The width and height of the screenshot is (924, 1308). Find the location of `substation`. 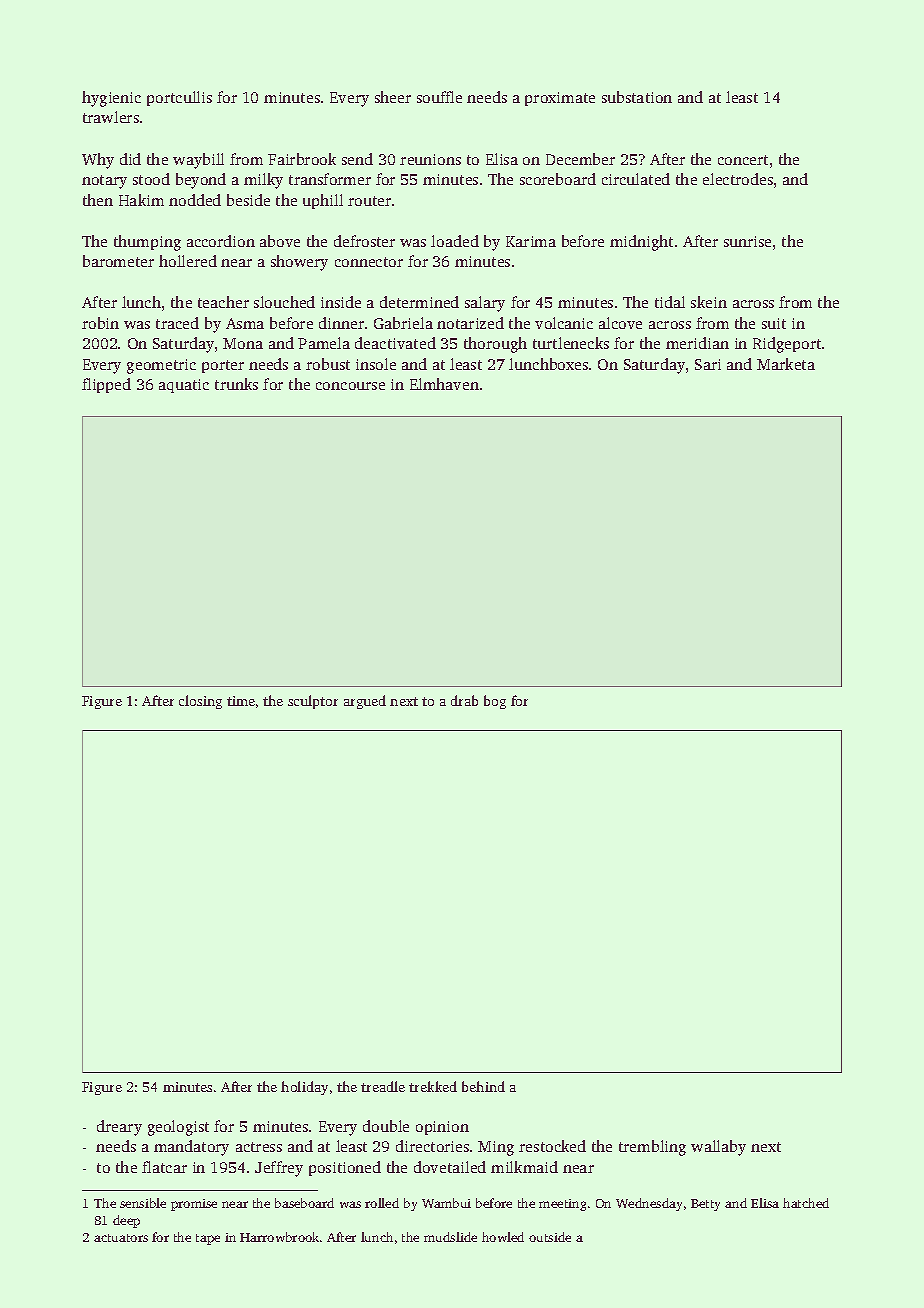

substation is located at coordinates (637, 97).
